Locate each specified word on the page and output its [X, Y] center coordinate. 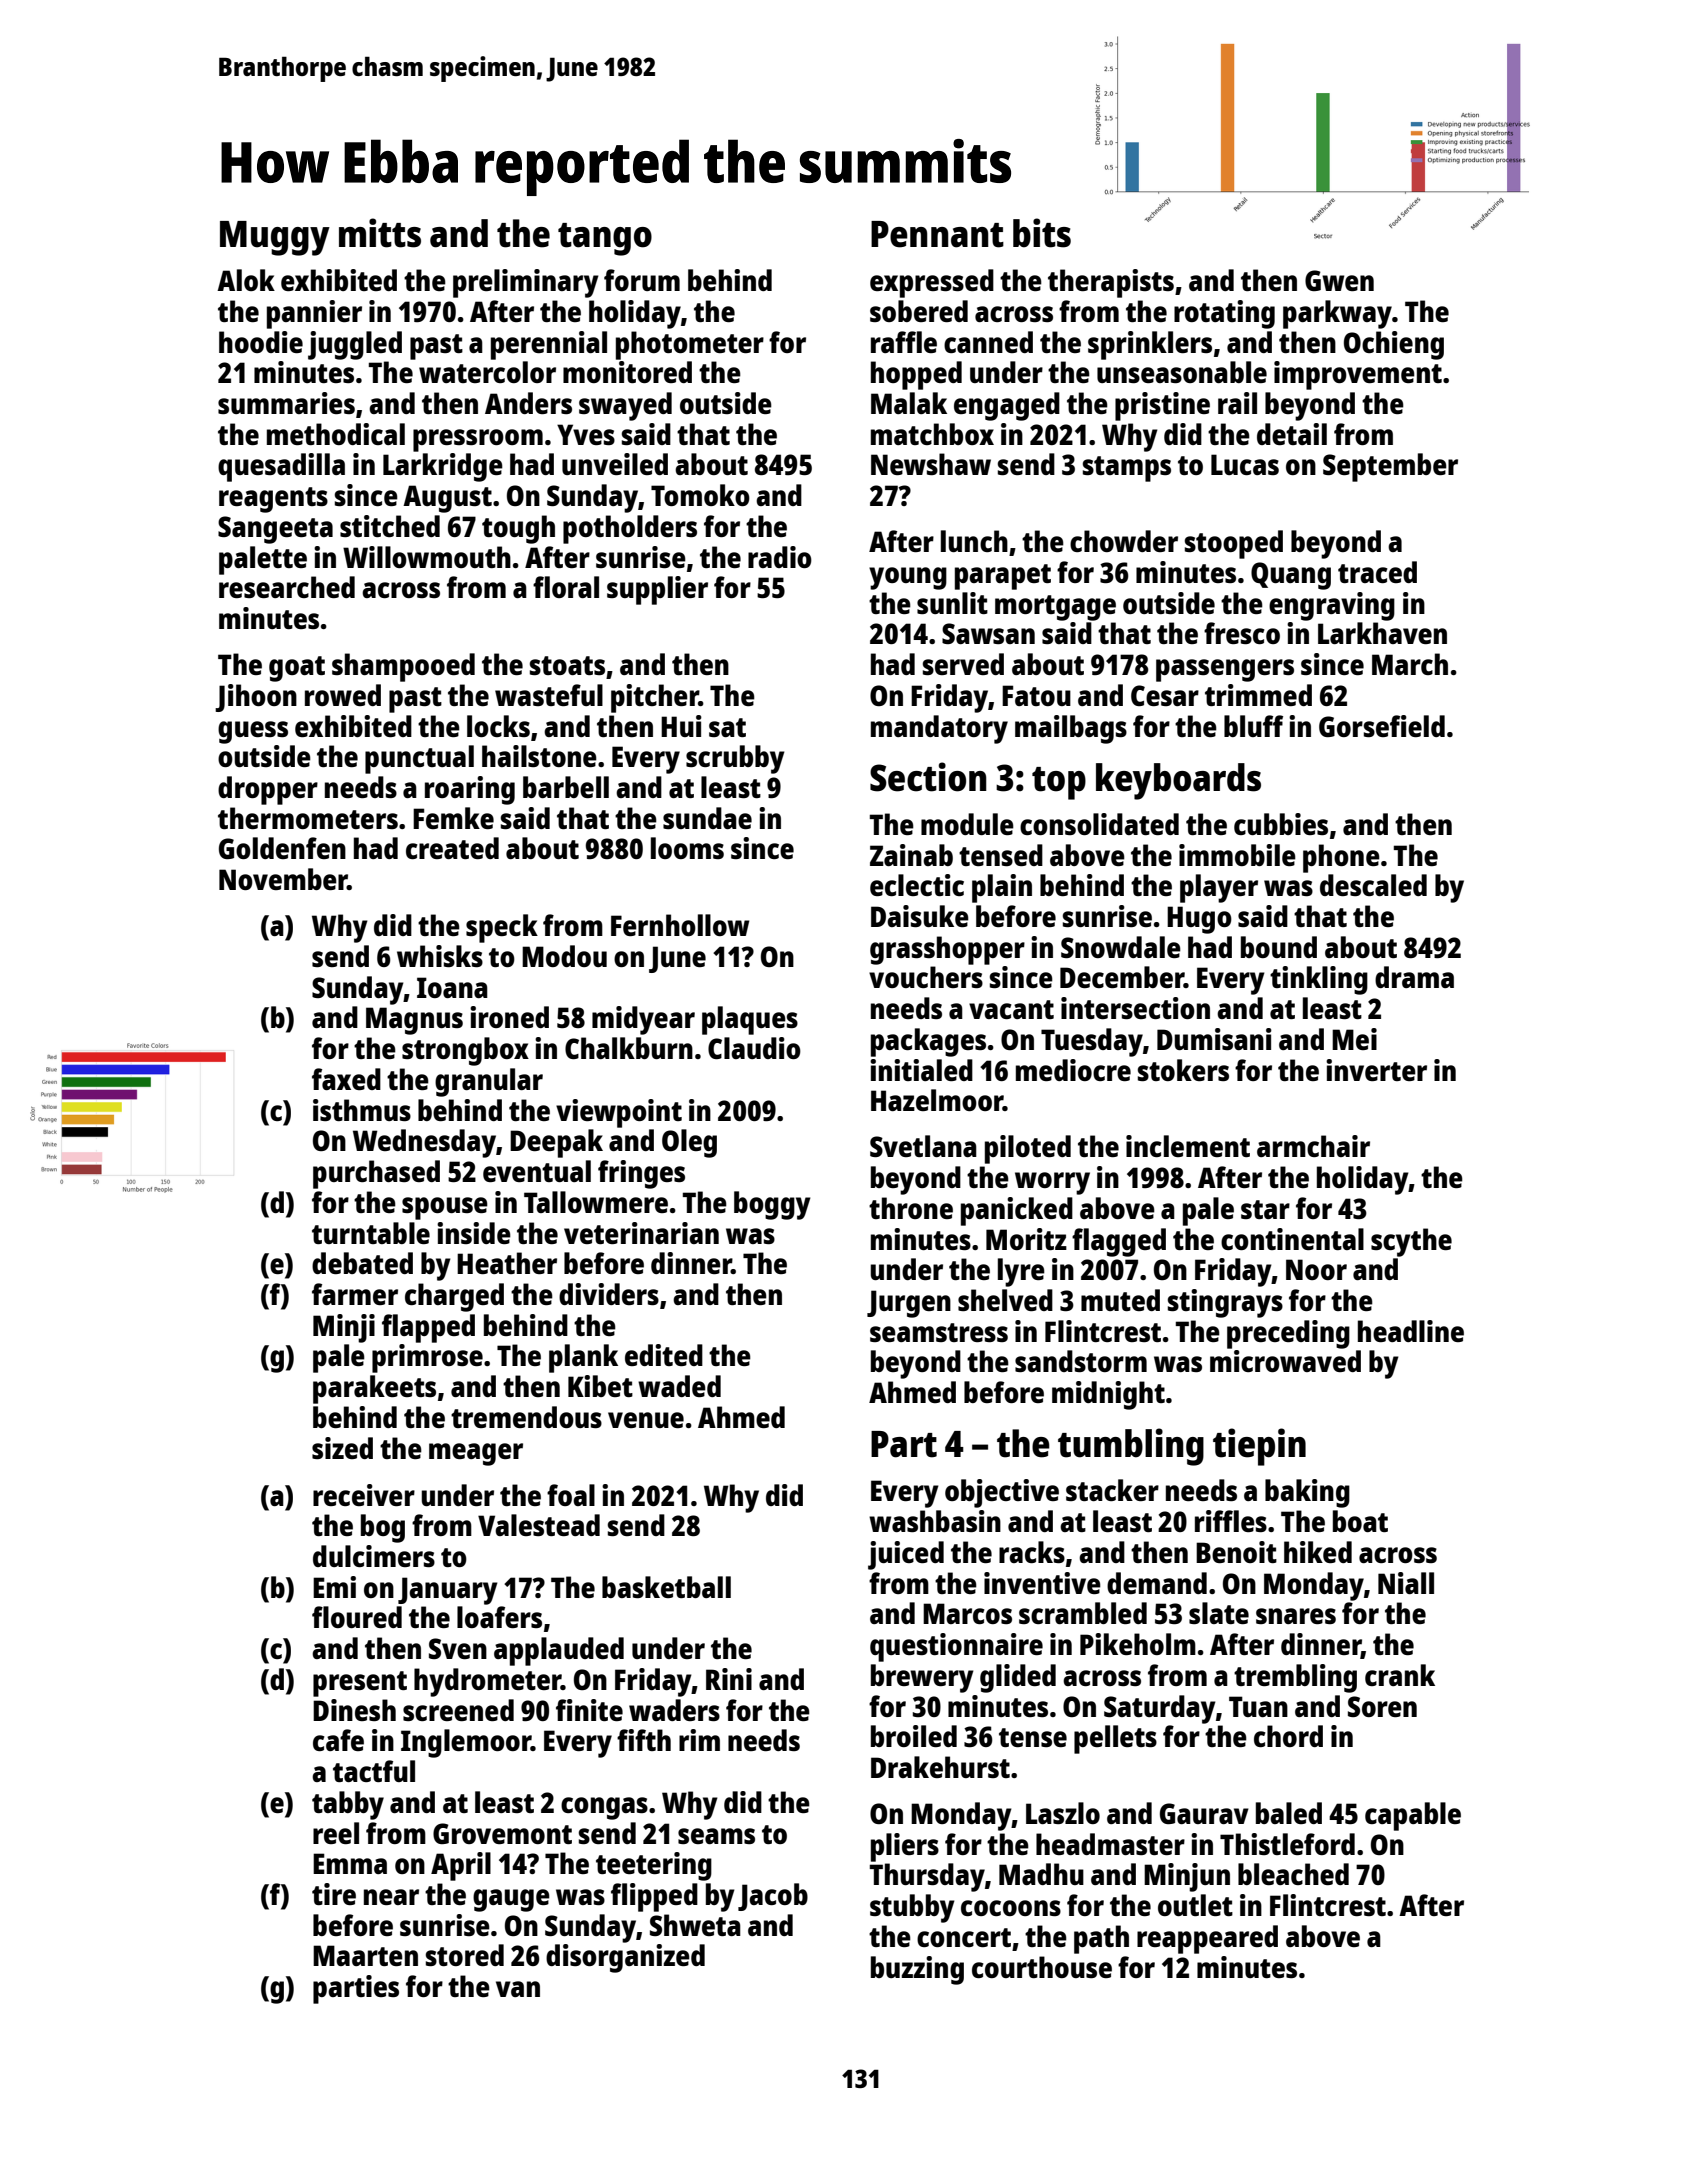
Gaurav [1204, 1813]
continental [1292, 1239]
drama [1414, 977]
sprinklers [1150, 345]
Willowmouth [427, 557]
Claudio [754, 1048]
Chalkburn [629, 1048]
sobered [919, 311]
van [518, 1989]
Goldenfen [282, 848]
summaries [286, 403]
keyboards [1178, 781]
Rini [729, 1679]
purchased [376, 1174]
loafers [499, 1617]
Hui [681, 726]
